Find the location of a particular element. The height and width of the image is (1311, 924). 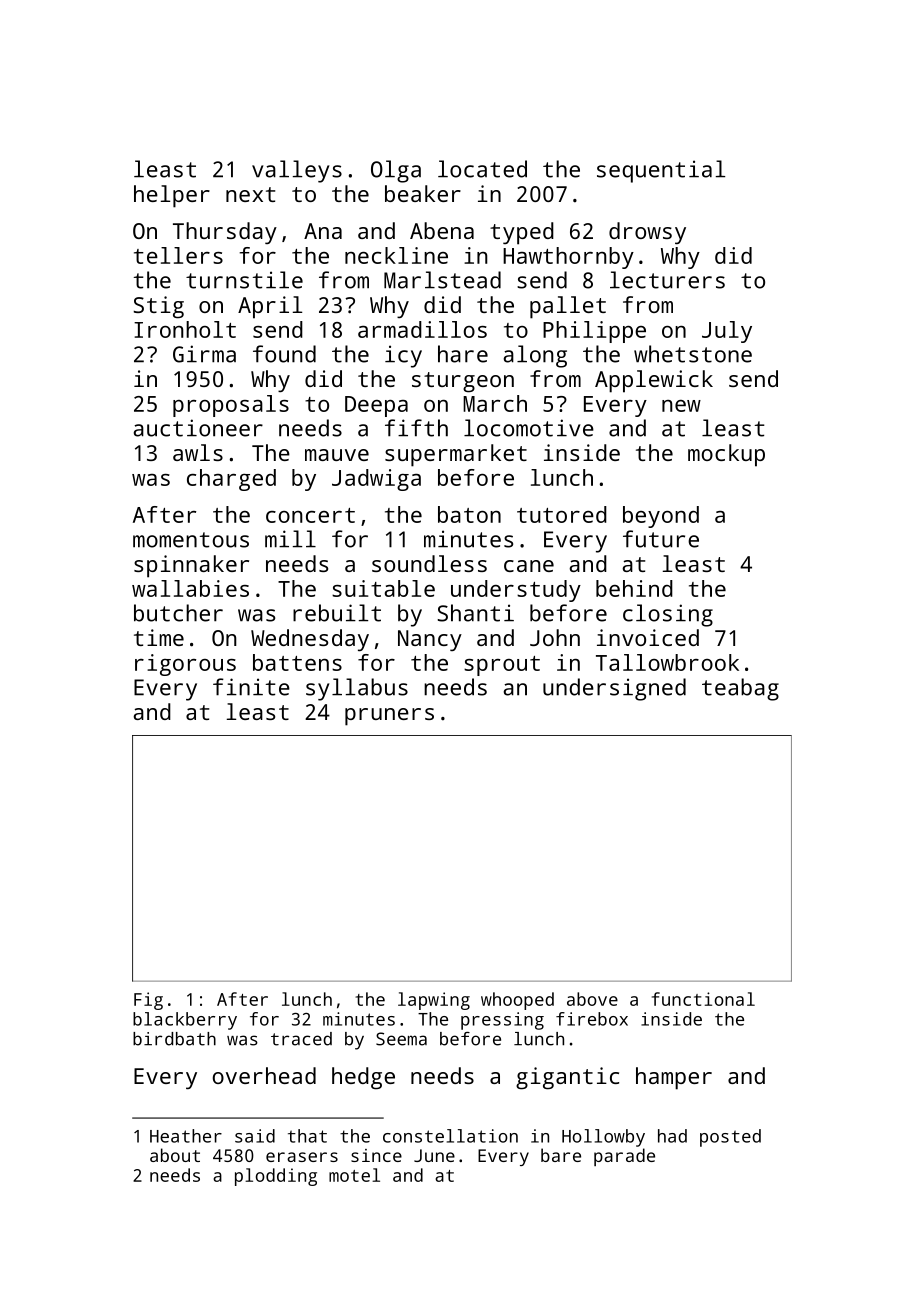

icy is located at coordinates (403, 356).
